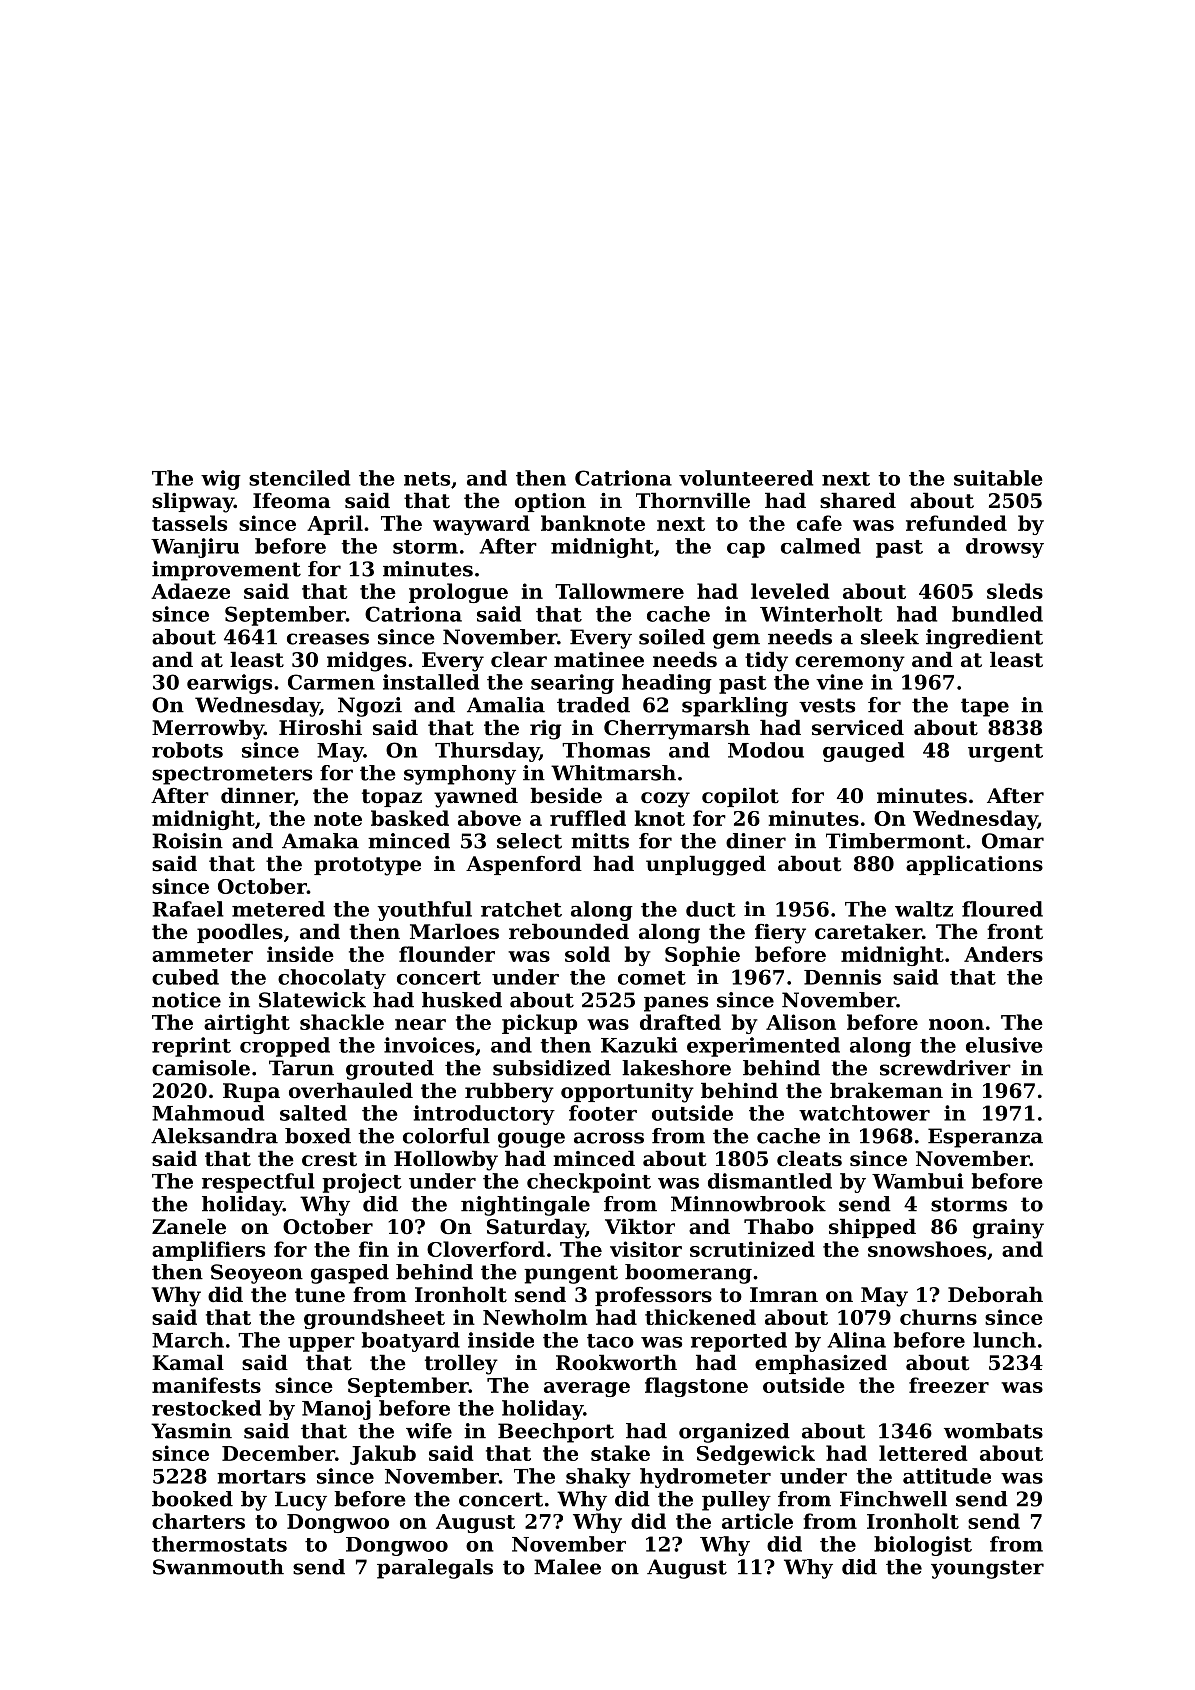  I want to click on applications, so click(974, 865).
